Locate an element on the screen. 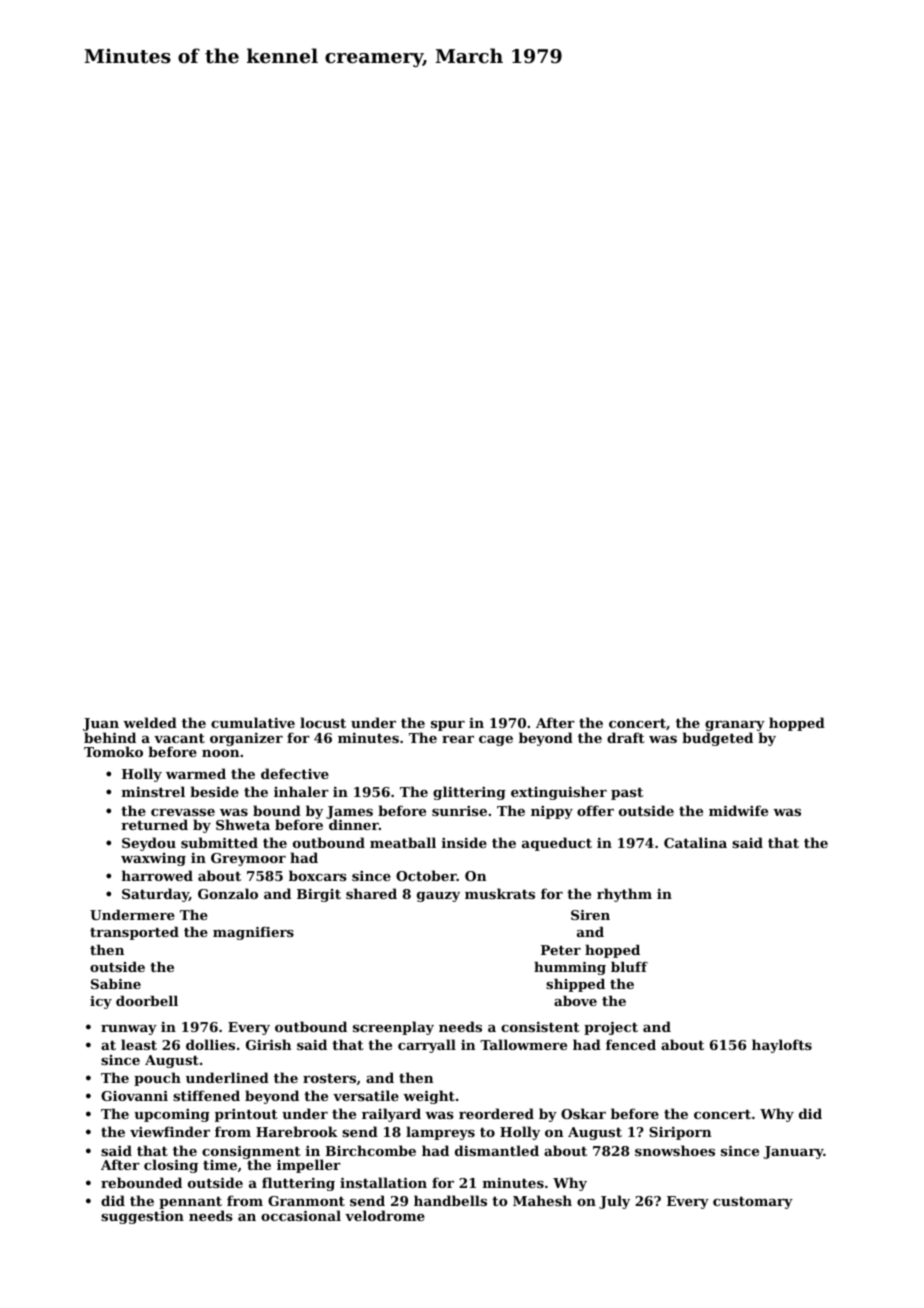  railyard is located at coordinates (391, 1115).
